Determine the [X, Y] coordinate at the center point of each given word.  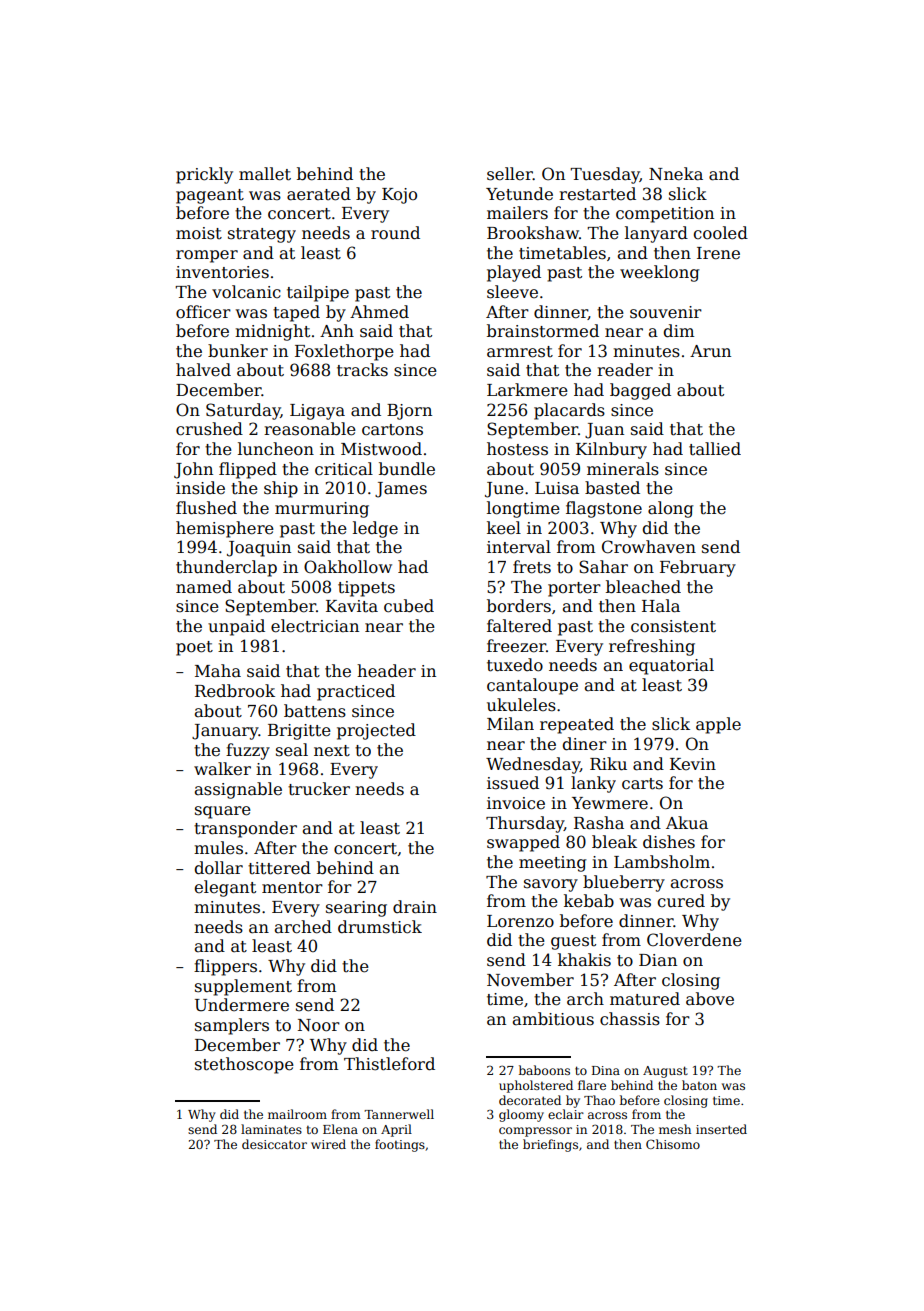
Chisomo [673, 1144]
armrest [520, 352]
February [698, 568]
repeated [577, 725]
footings [400, 1145]
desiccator [274, 1144]
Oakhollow [348, 567]
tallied [715, 449]
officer [203, 312]
